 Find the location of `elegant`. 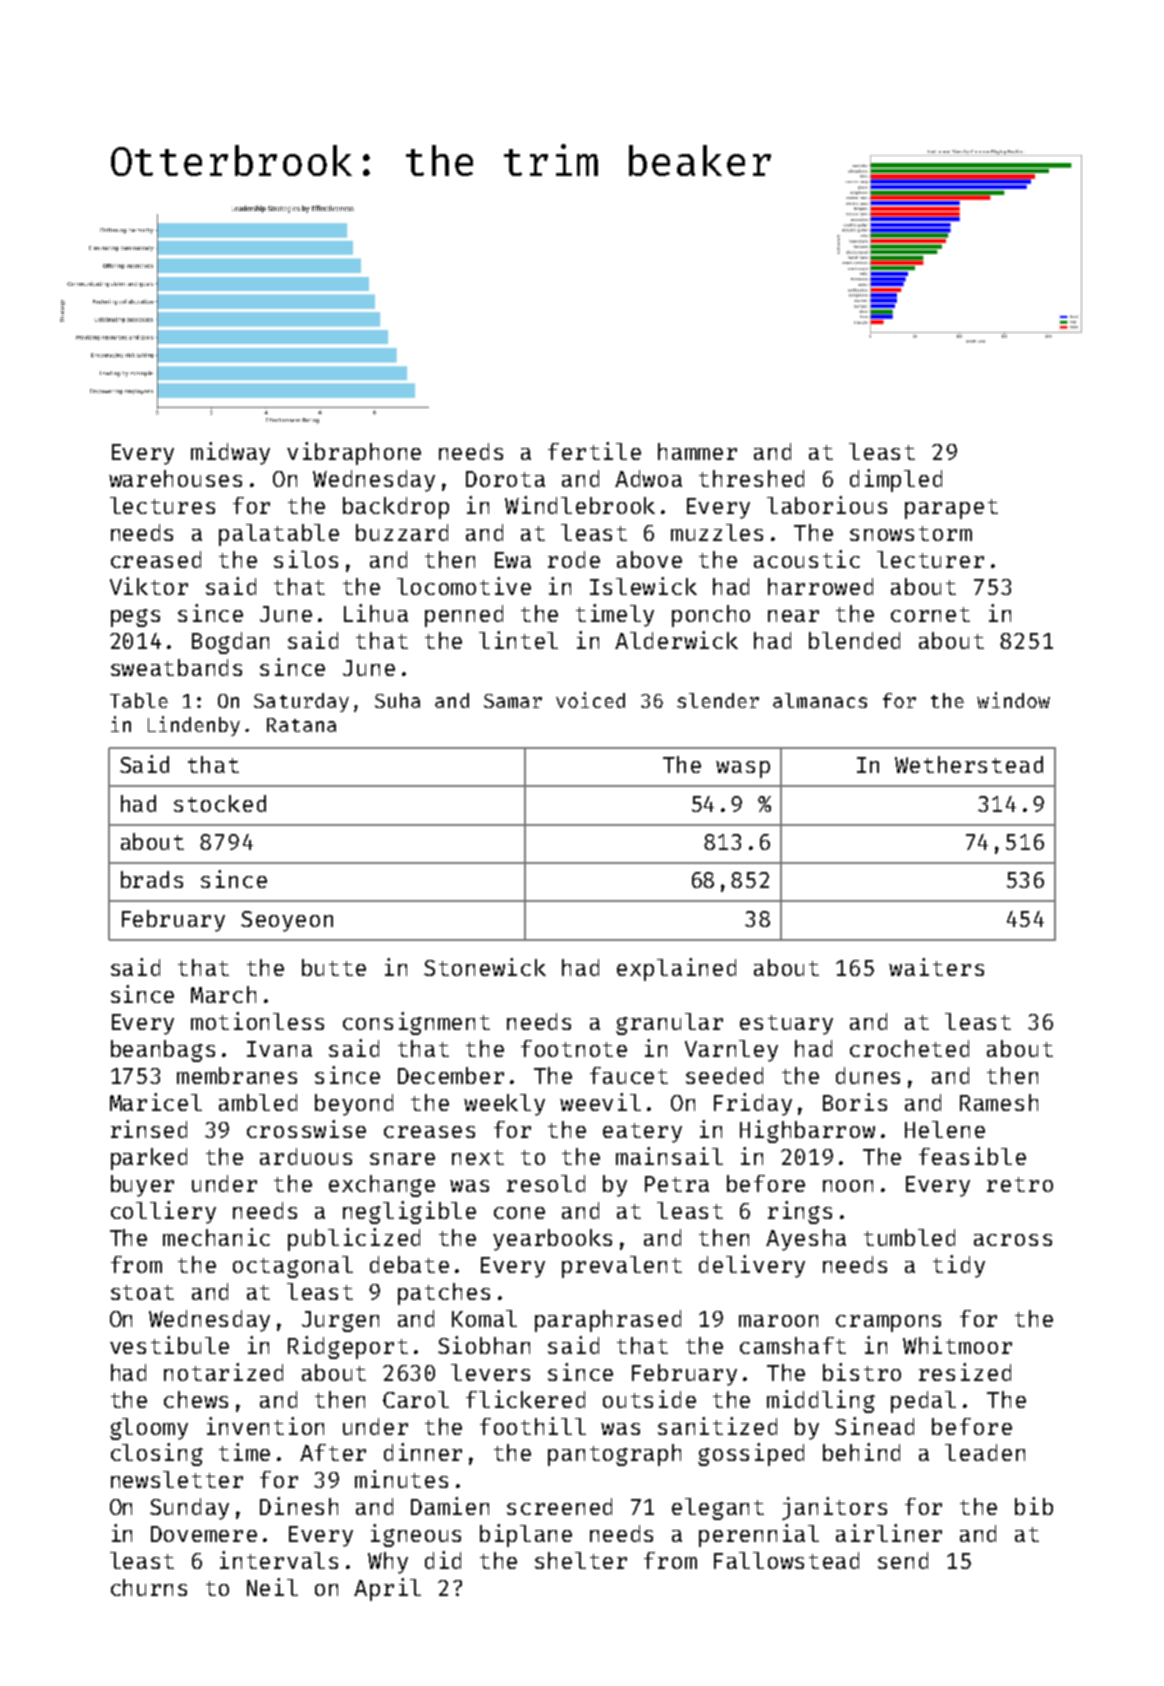

elegant is located at coordinates (718, 1509).
